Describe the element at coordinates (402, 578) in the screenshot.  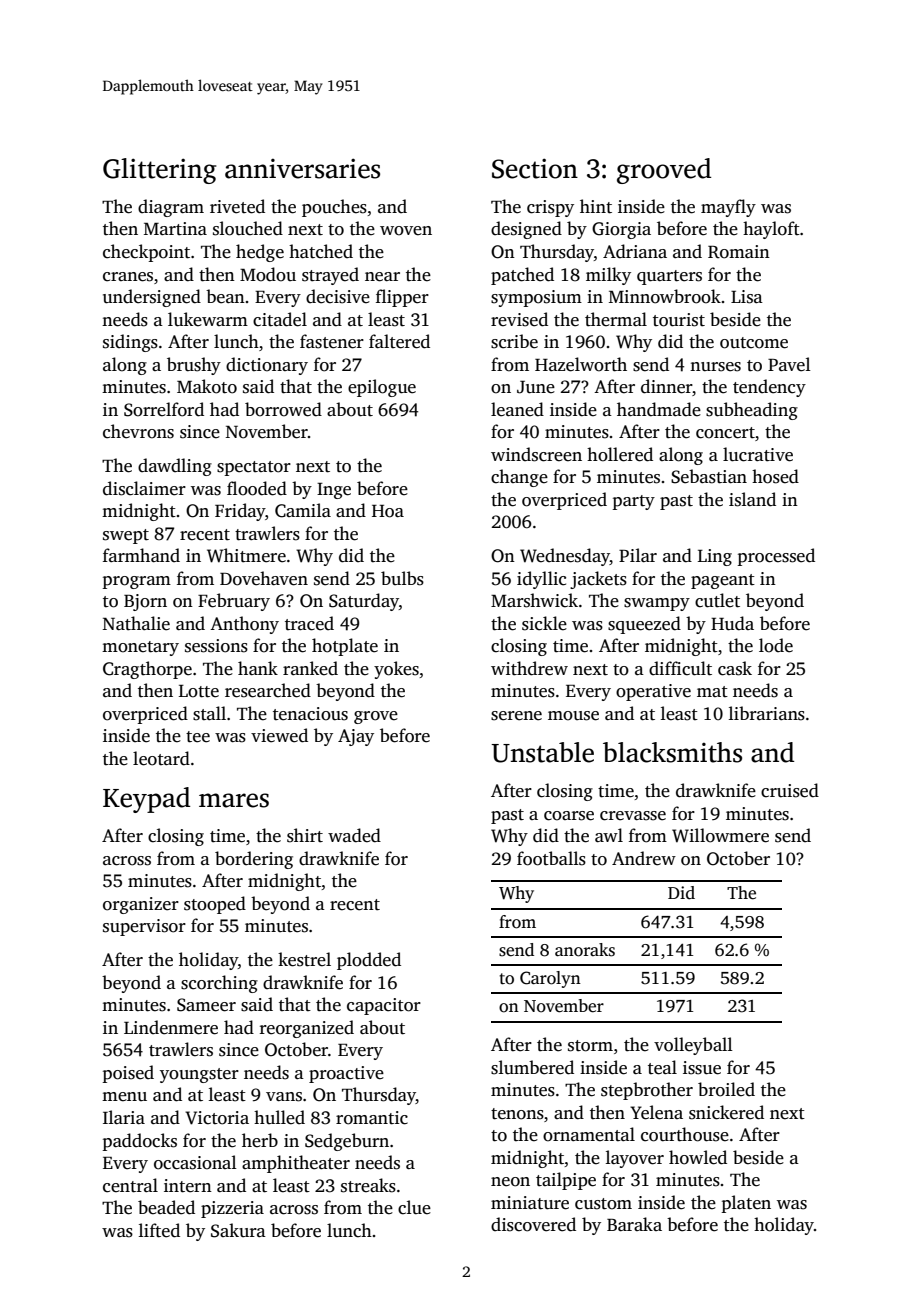
I see `bulbs` at that location.
